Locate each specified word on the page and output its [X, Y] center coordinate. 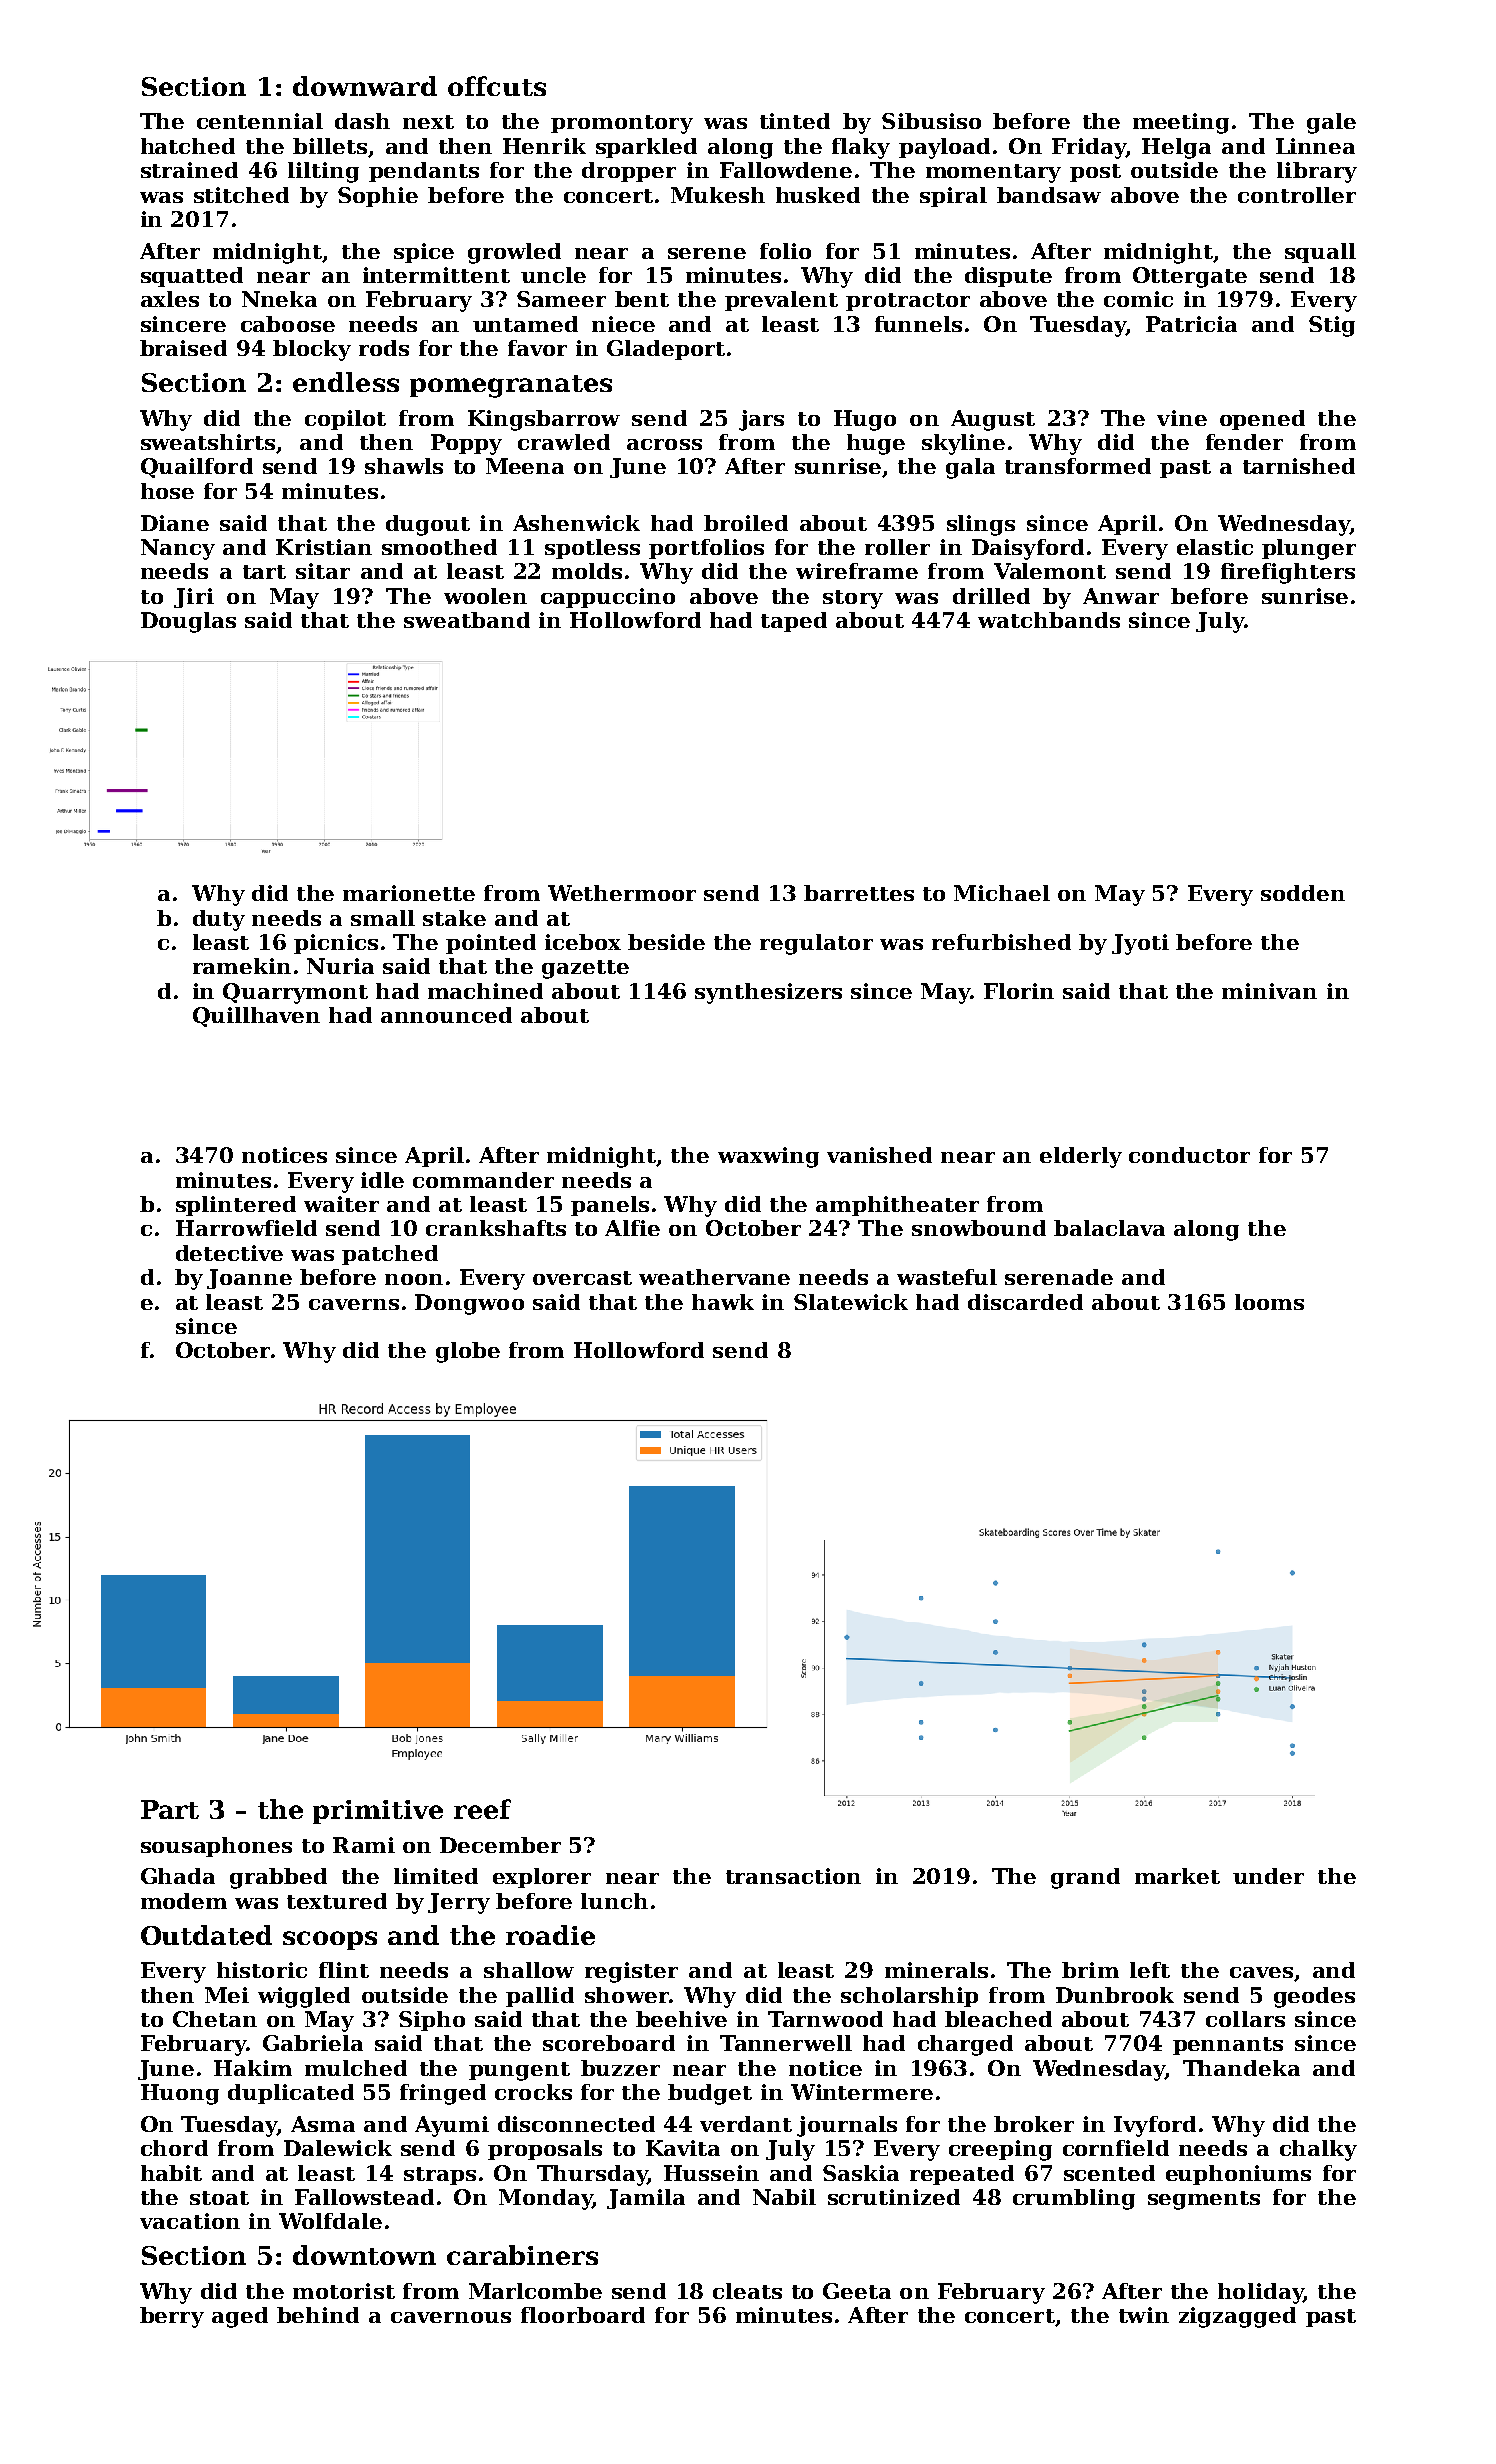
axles [170, 299]
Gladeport [666, 350]
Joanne [249, 1279]
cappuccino [608, 598]
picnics [336, 944]
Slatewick [851, 1302]
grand [1085, 1878]
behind [318, 2315]
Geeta [857, 2291]
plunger [1309, 549]
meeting [1181, 123]
